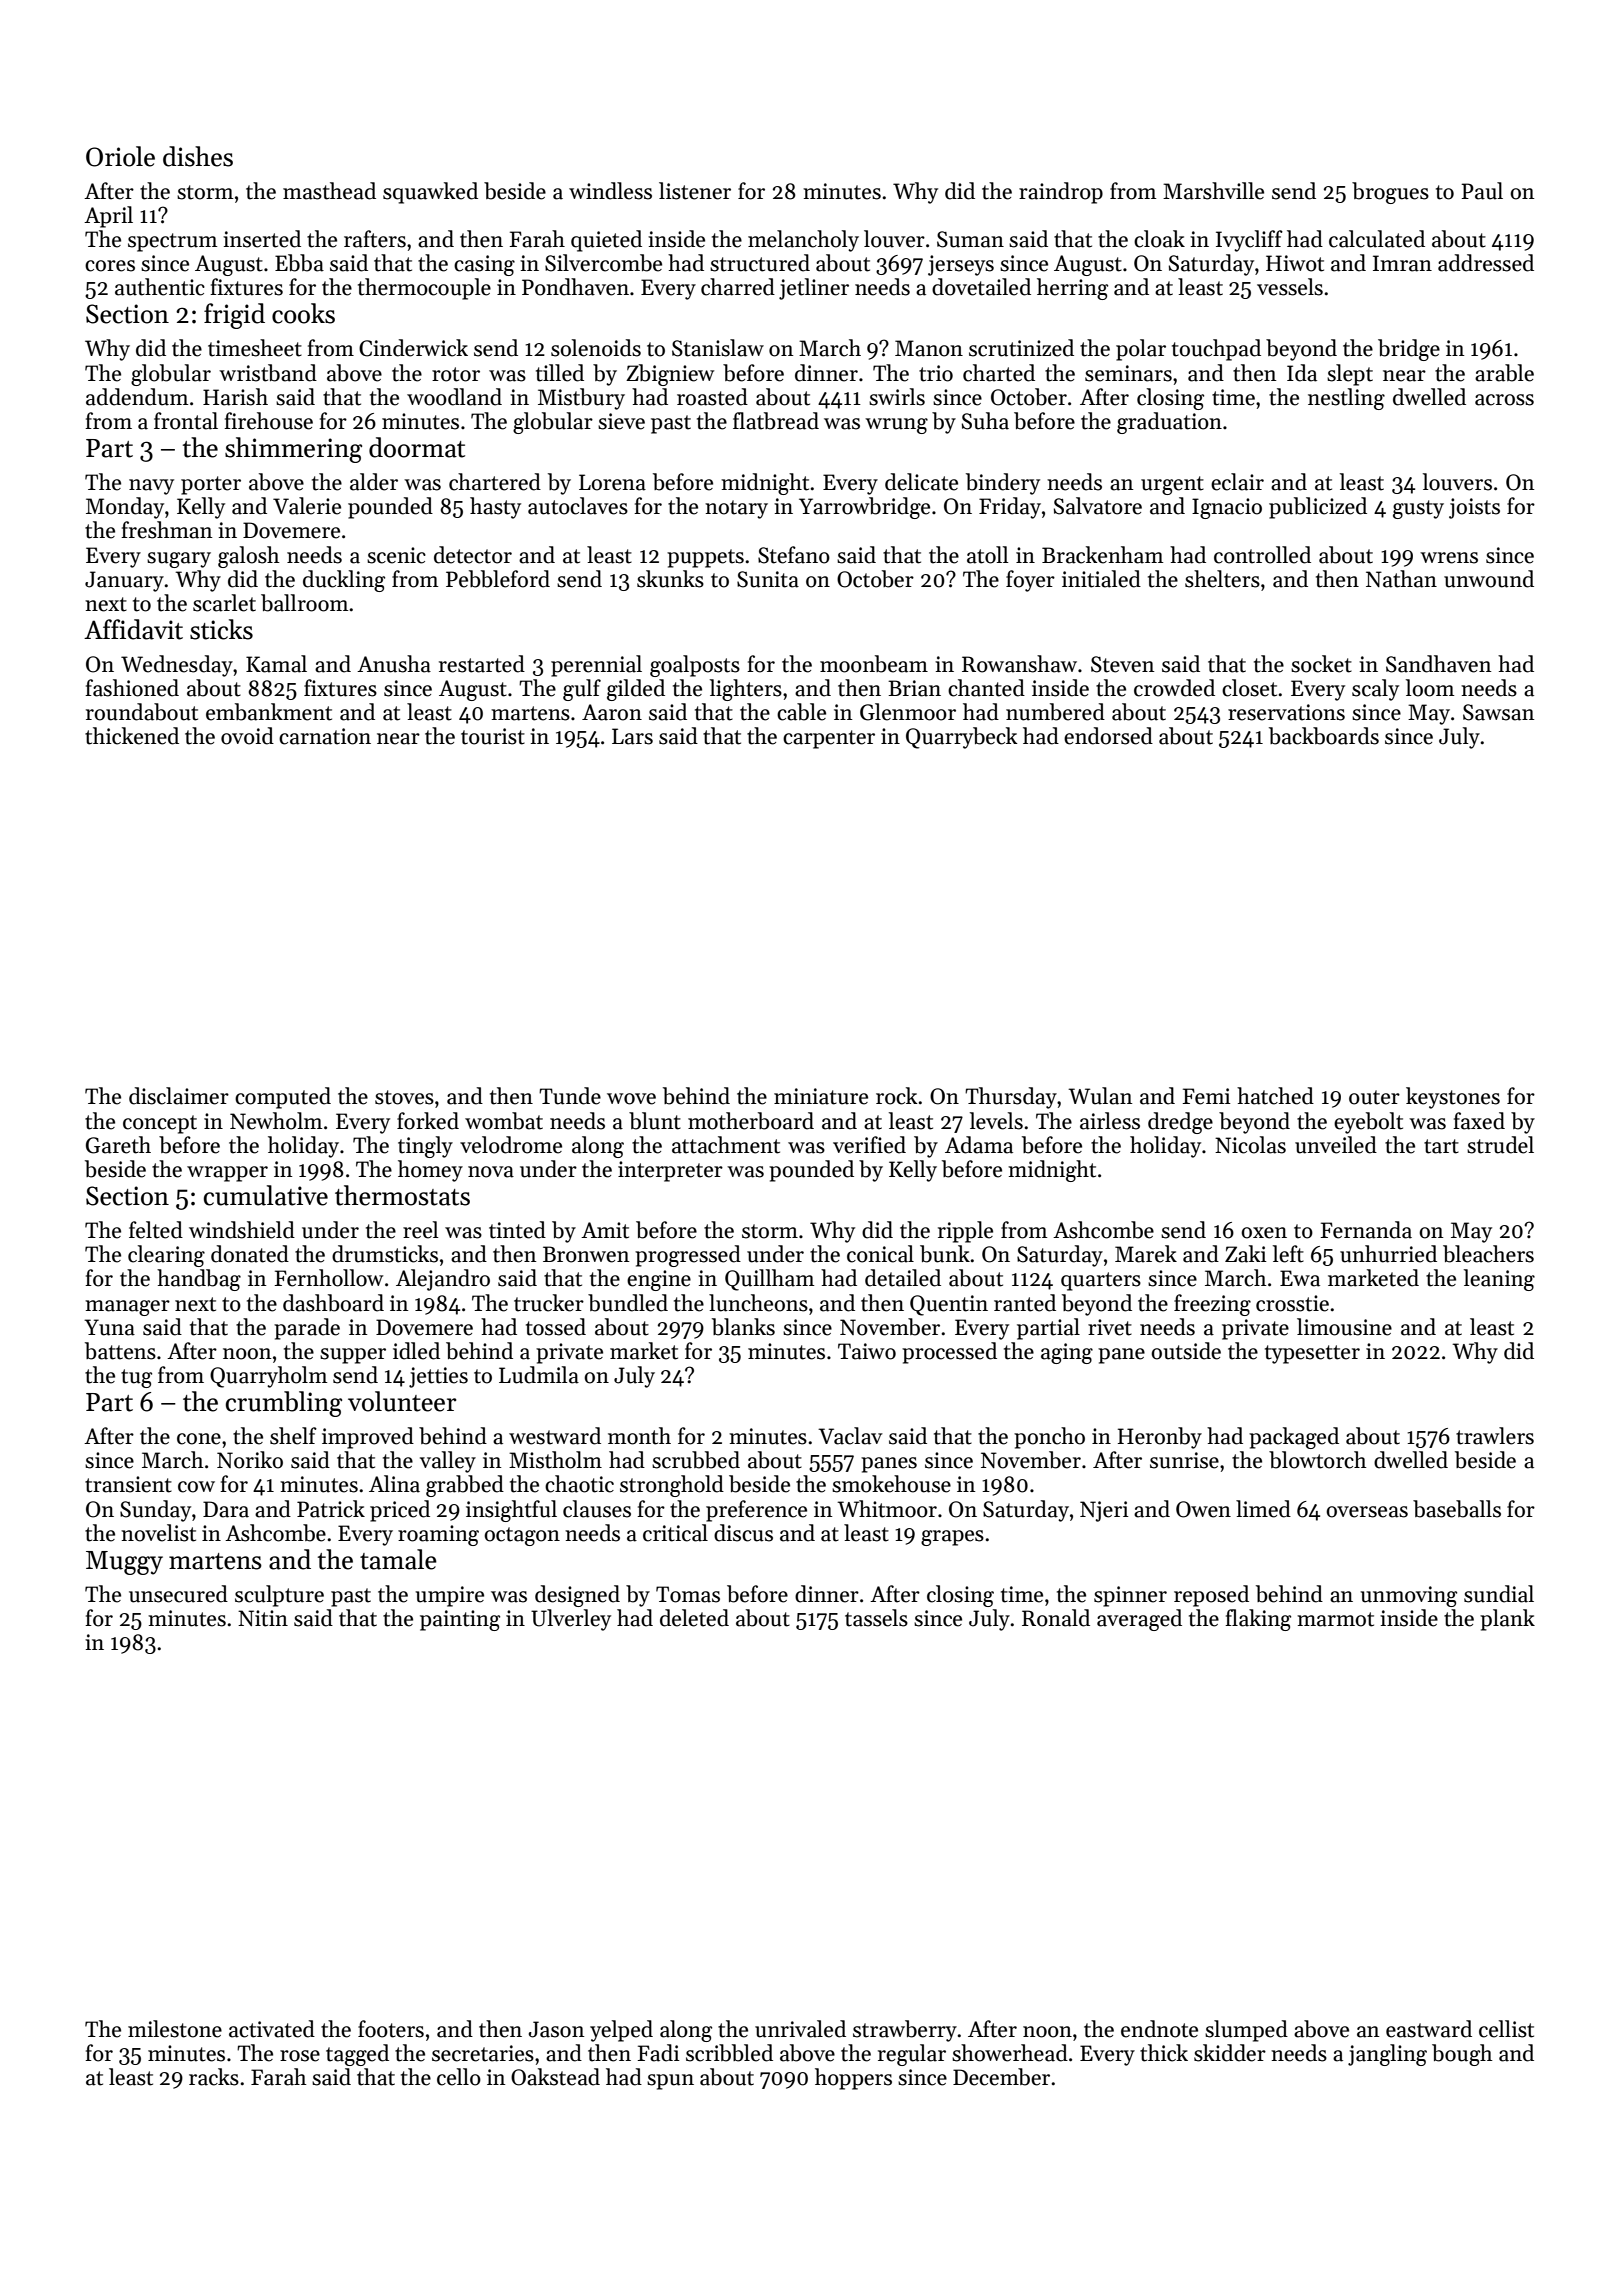 The height and width of the page is (2292, 1620). I want to click on Thursday, so click(1011, 1098).
